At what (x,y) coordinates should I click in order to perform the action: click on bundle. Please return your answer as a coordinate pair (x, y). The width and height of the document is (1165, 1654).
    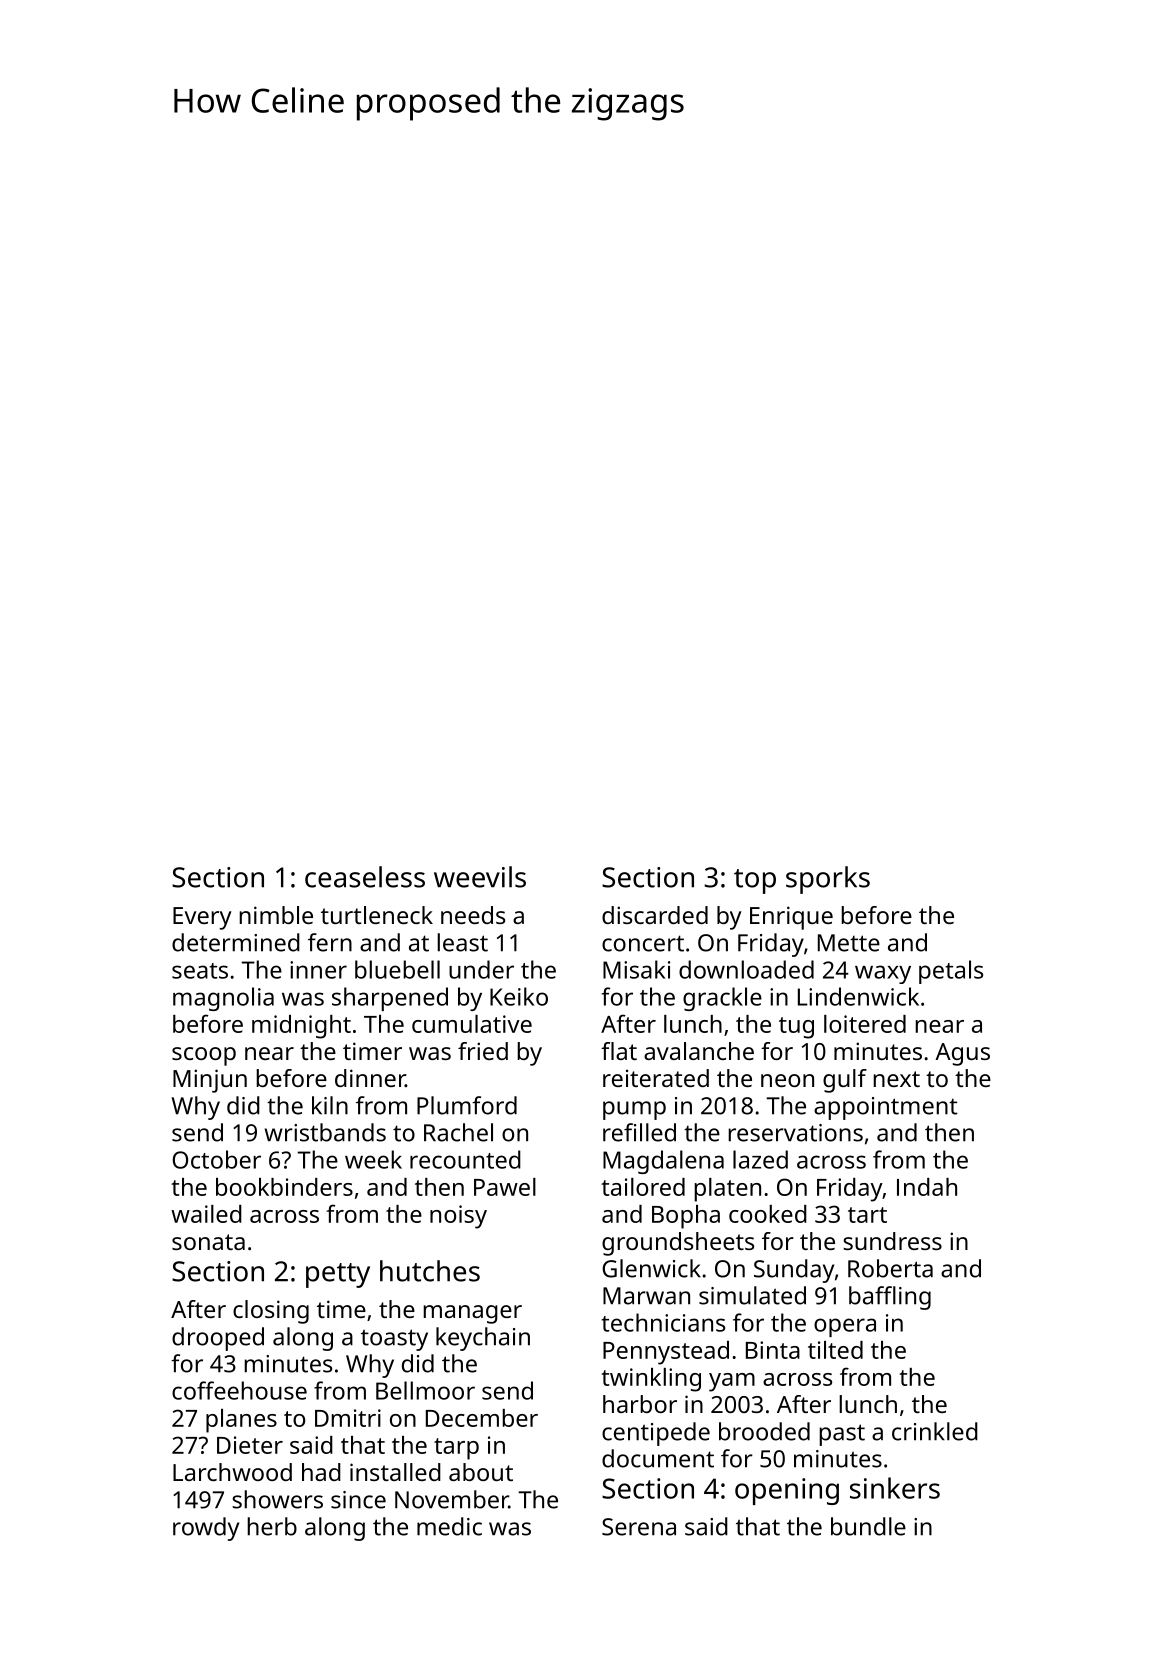
    Looking at the image, I should click on (868, 1526).
